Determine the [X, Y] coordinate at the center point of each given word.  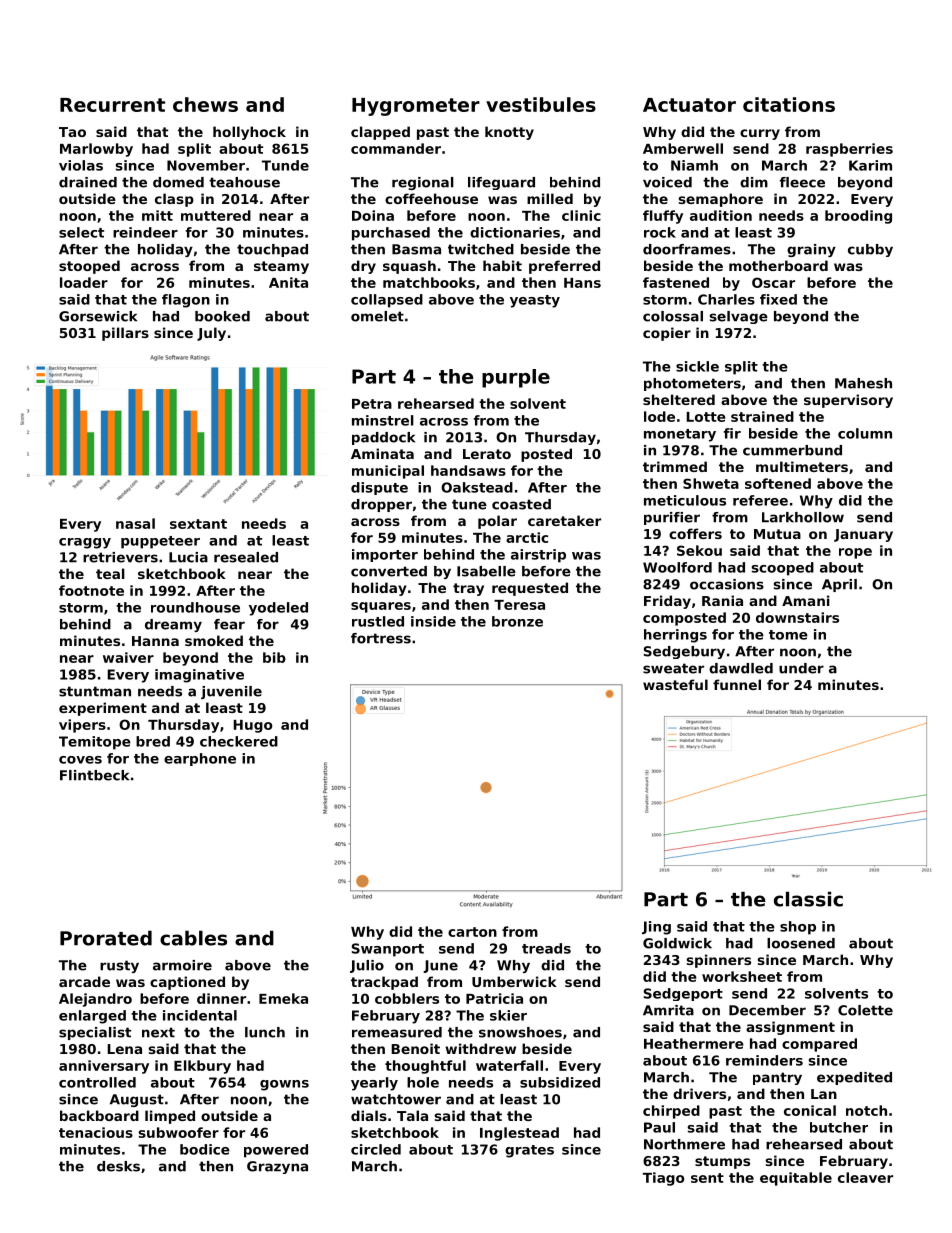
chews [205, 104]
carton [472, 932]
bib [274, 657]
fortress [381, 638]
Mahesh [863, 383]
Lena [124, 1049]
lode [659, 416]
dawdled [741, 668]
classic [808, 899]
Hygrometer [416, 107]
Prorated [106, 938]
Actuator [689, 105]
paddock [383, 438]
